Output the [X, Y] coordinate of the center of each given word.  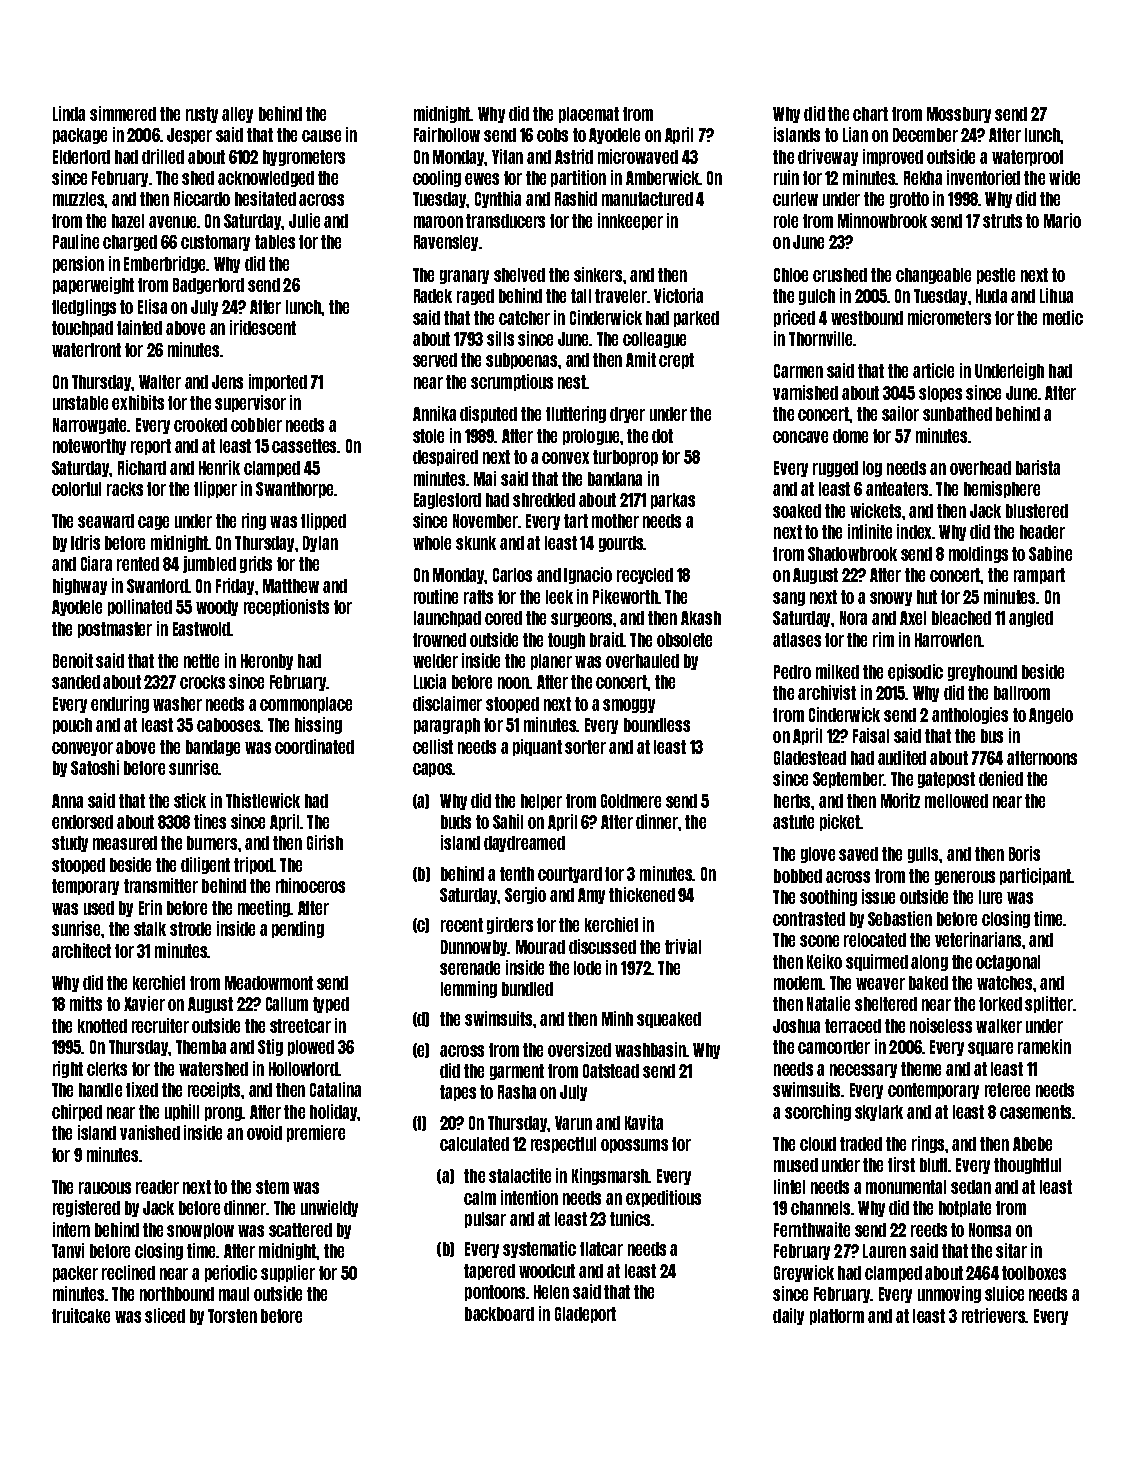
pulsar [485, 1220]
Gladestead [810, 758]
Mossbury [959, 115]
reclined [128, 1272]
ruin [786, 177]
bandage [213, 748]
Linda [69, 113]
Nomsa [990, 1230]
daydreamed [524, 844]
